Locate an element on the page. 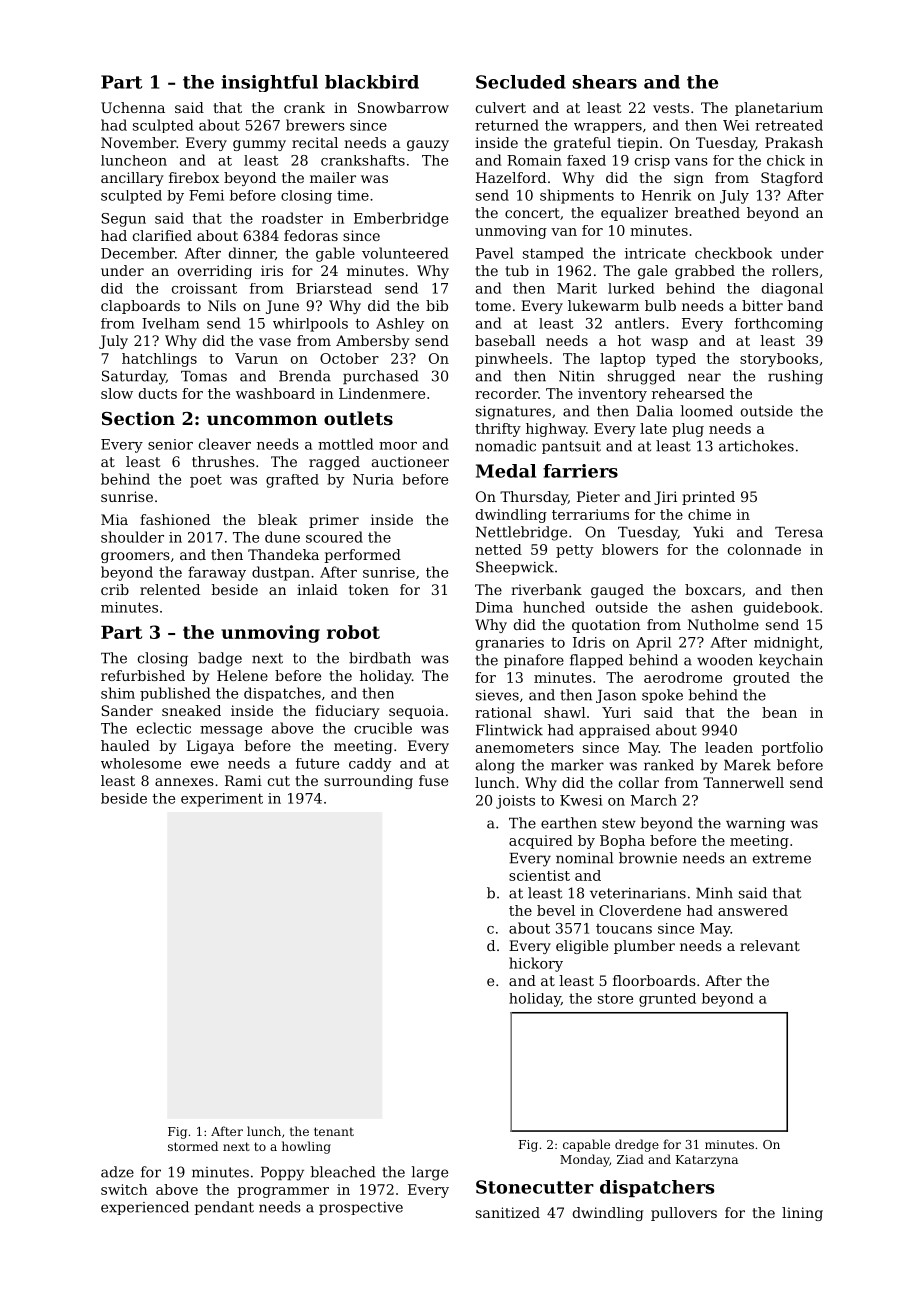 Image resolution: width=924 pixels, height=1308 pixels. wholesome is located at coordinates (141, 763).
